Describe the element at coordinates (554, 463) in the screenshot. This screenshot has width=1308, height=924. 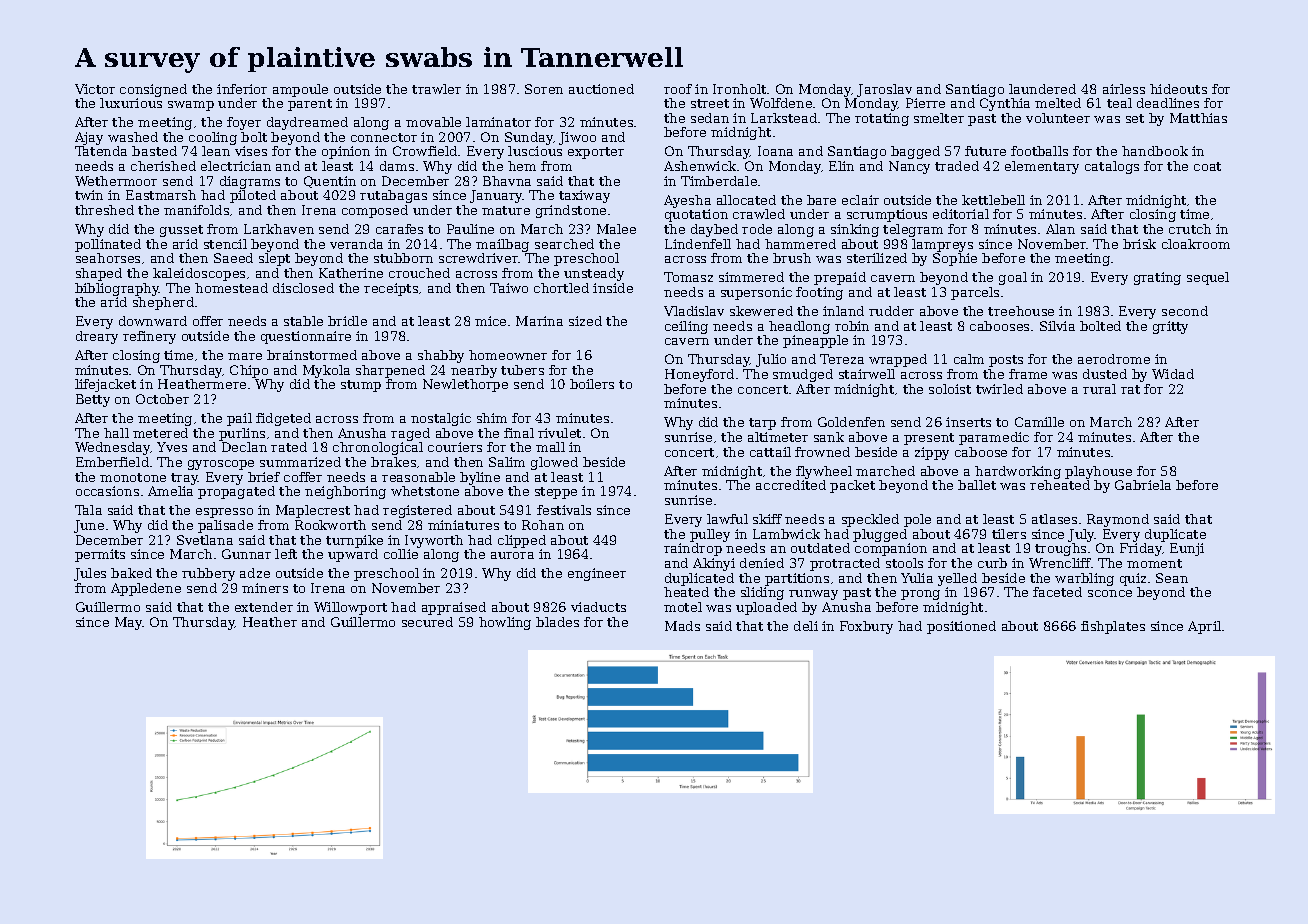
I see `glowed` at that location.
